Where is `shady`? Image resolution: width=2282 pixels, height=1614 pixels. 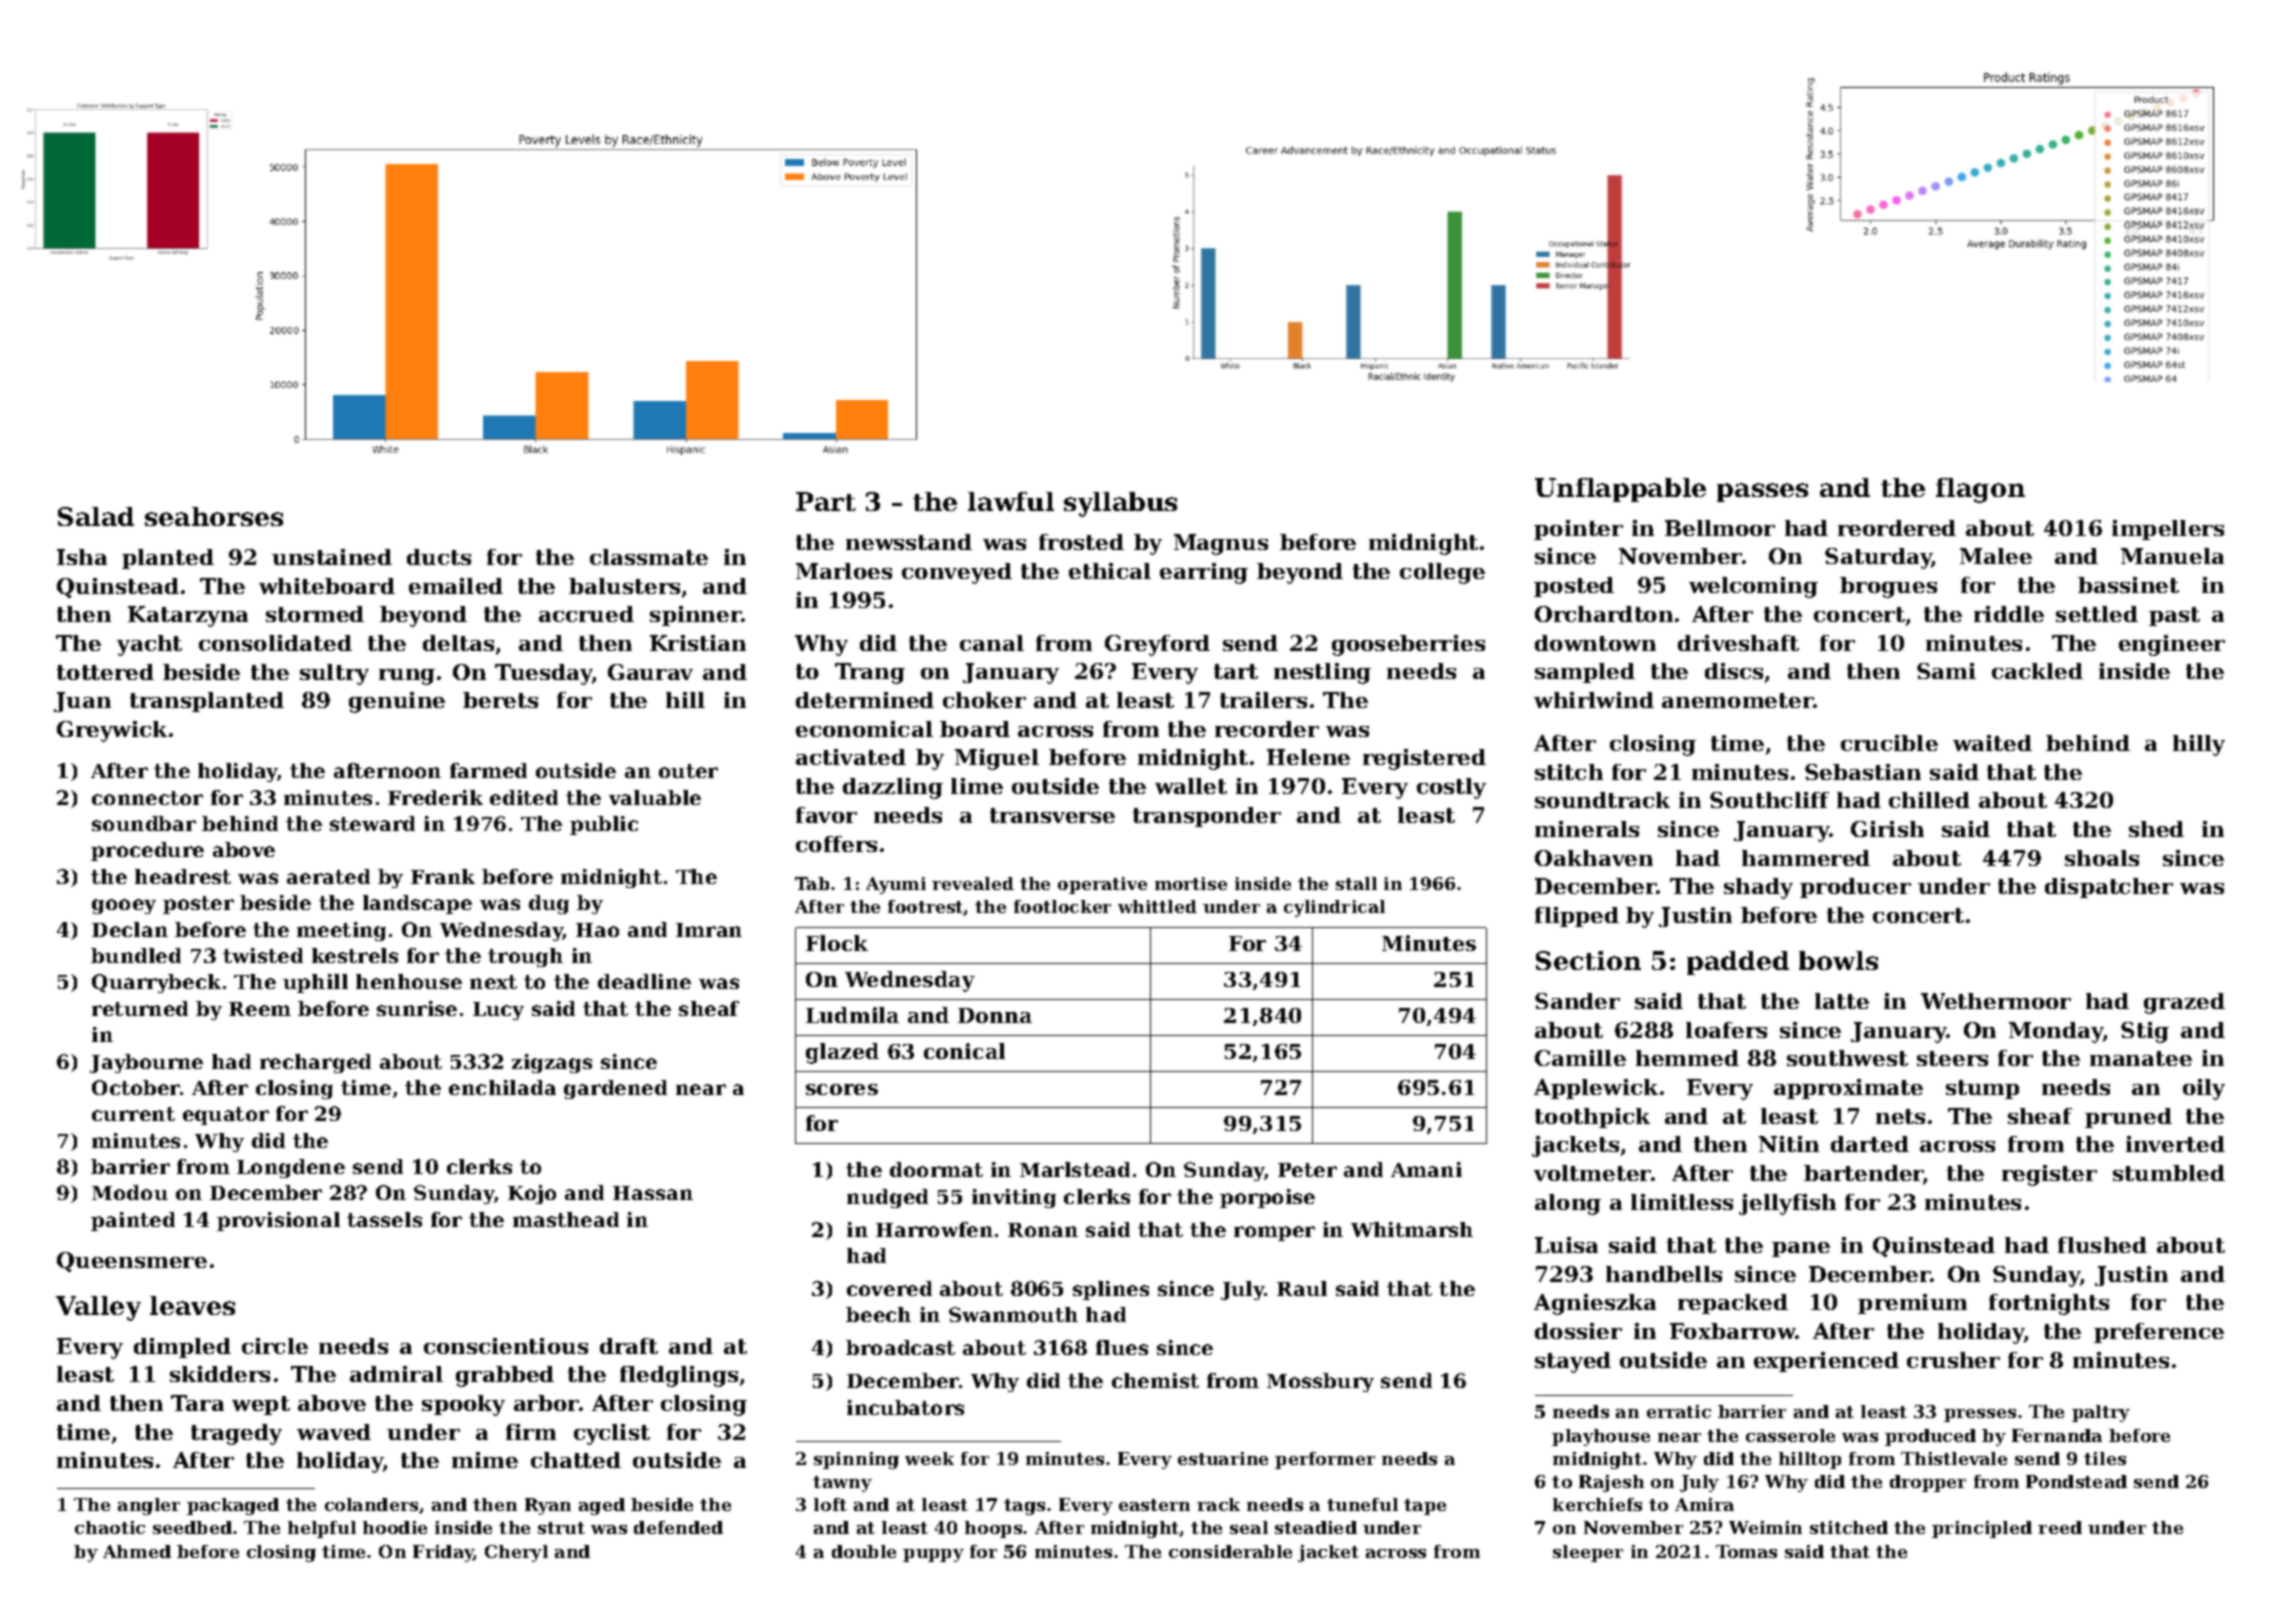 shady is located at coordinates (1758, 888).
